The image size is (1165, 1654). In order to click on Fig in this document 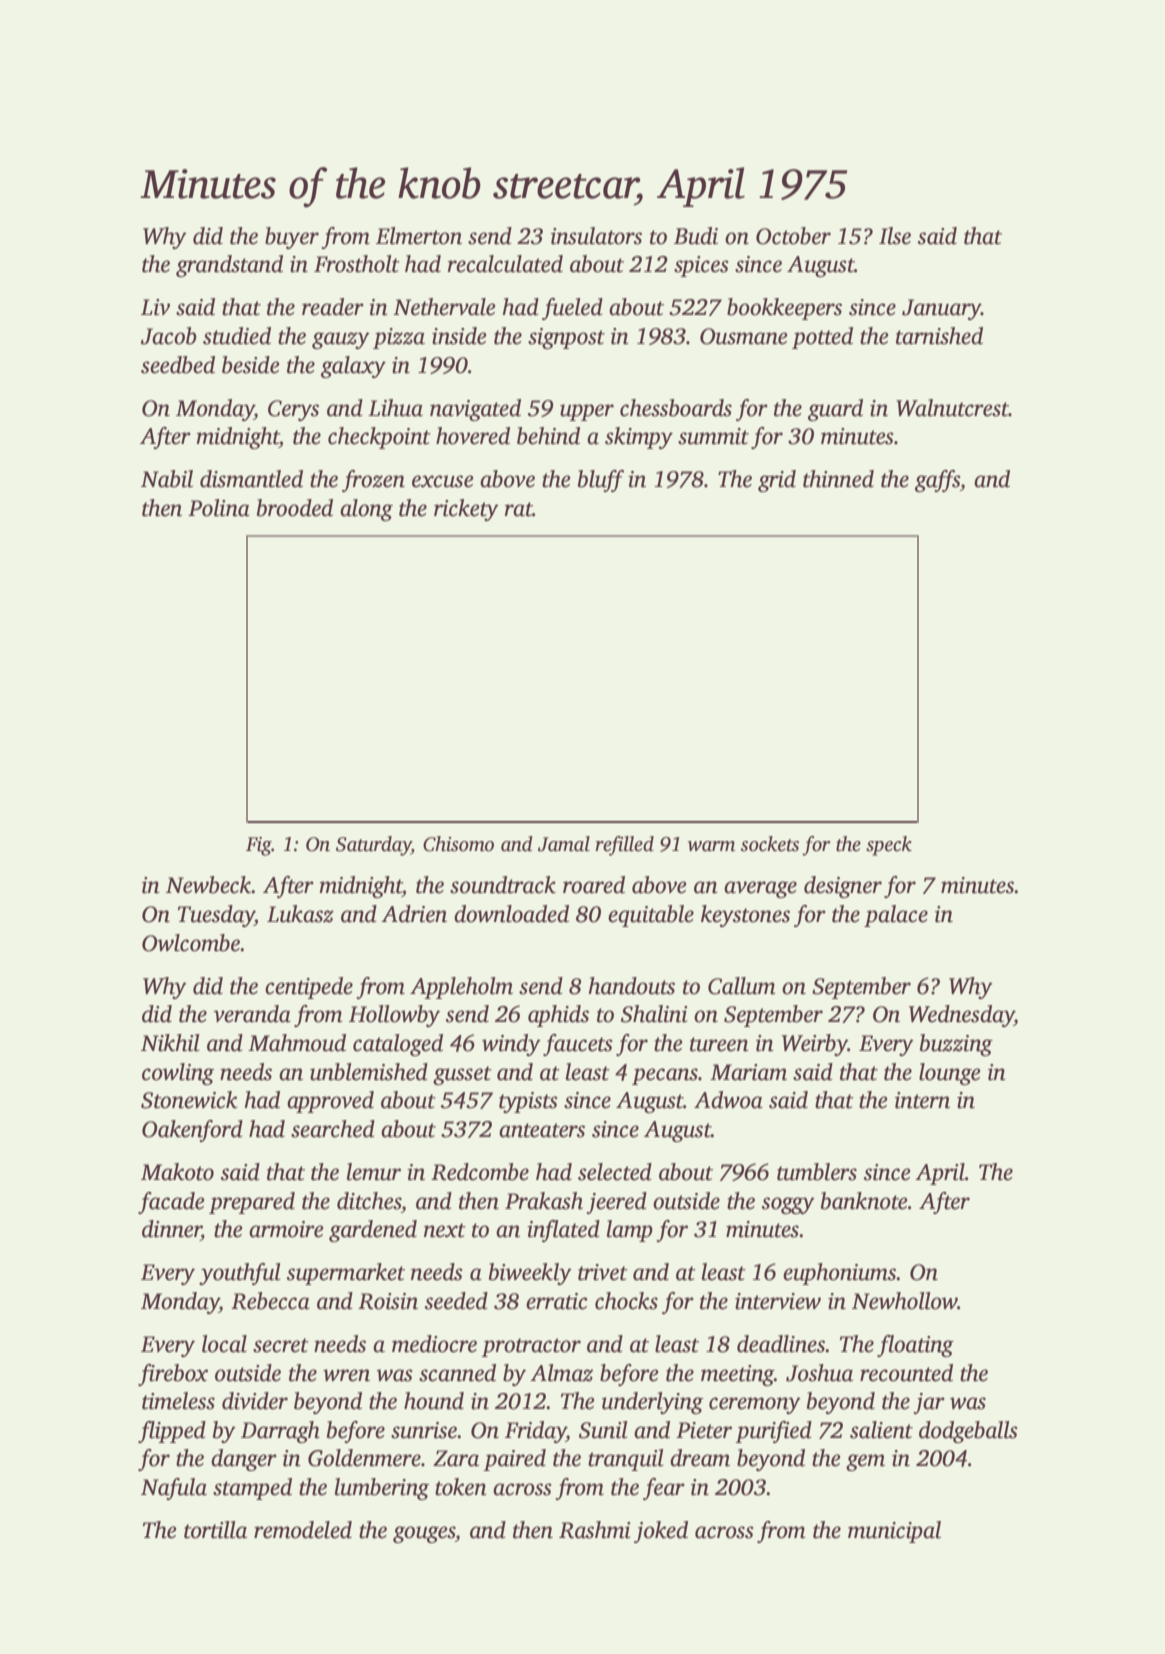, I will do `click(259, 846)`.
